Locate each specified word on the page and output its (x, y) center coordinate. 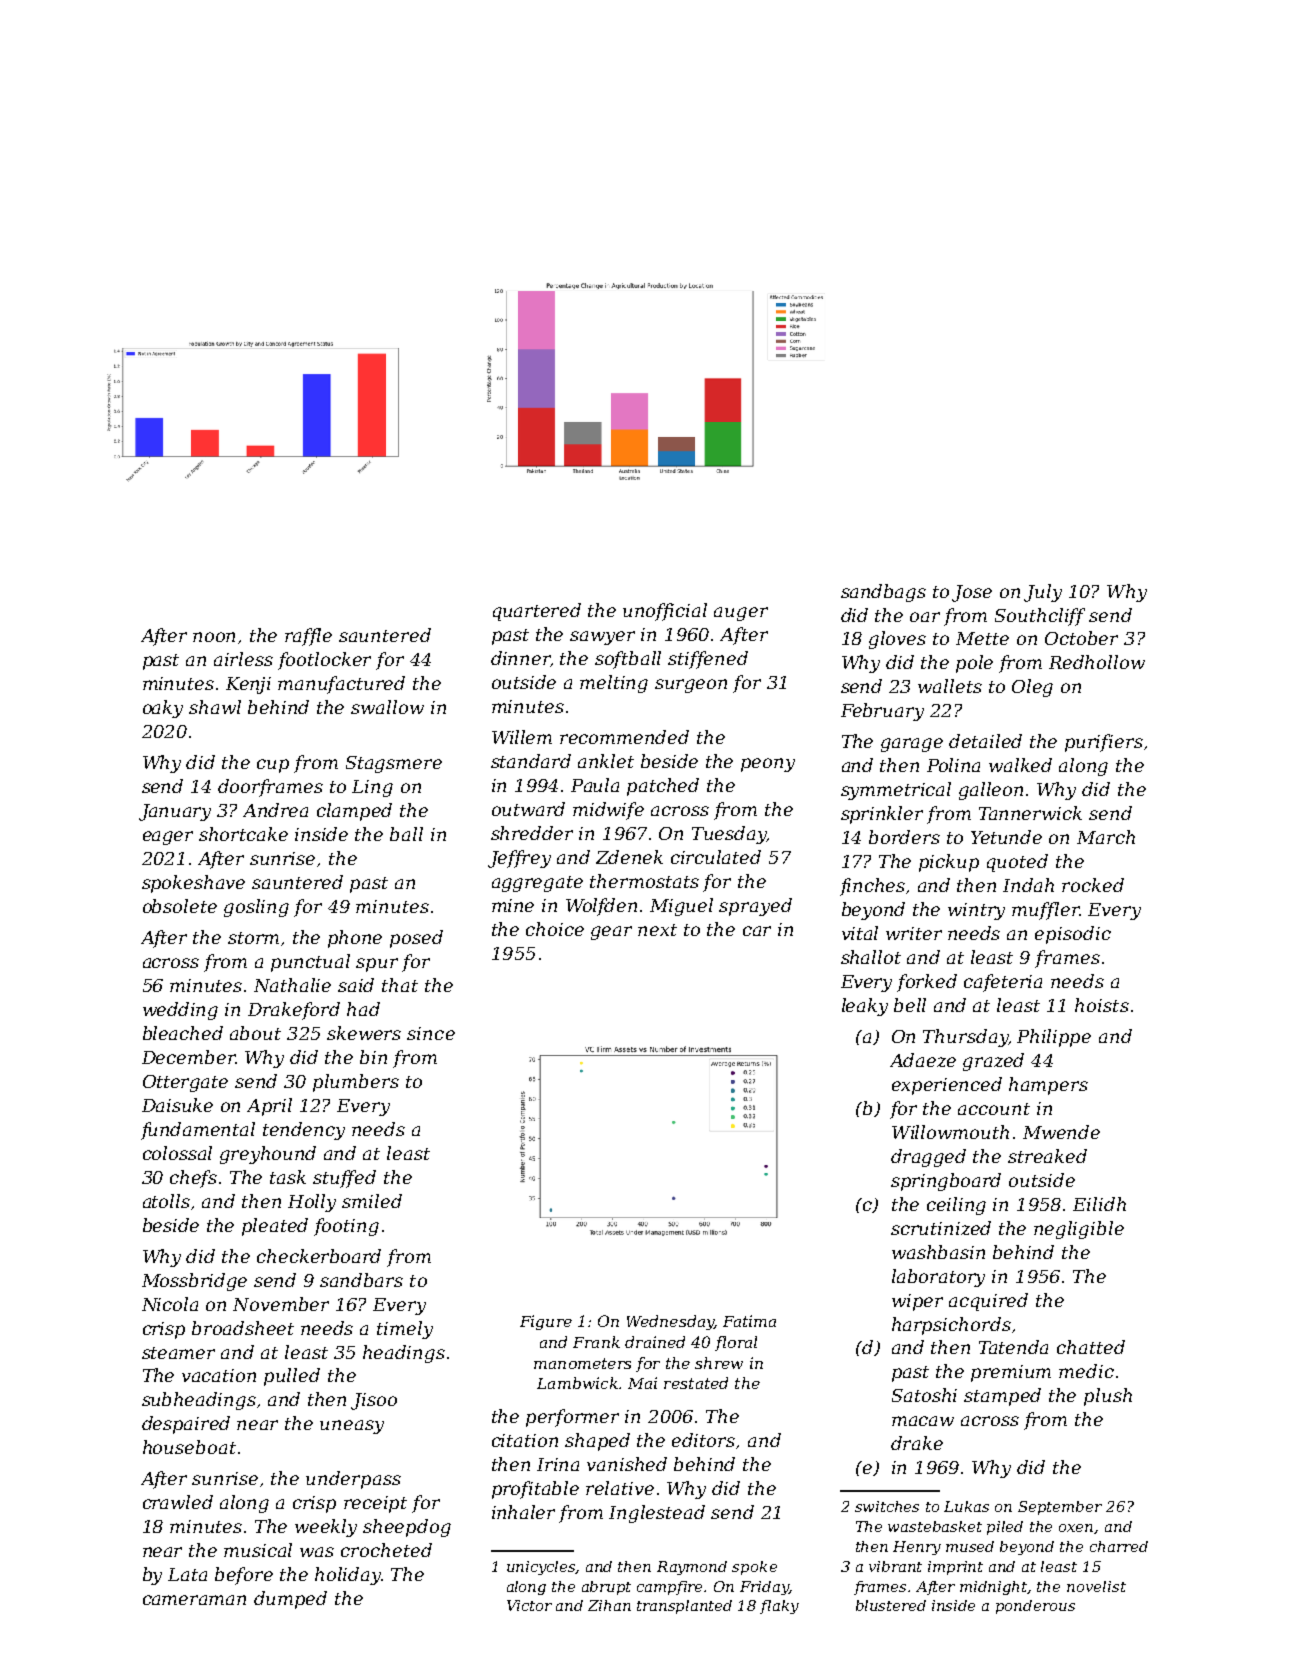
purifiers (1104, 743)
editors (703, 1440)
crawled (178, 1502)
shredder (532, 833)
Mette (982, 638)
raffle (308, 637)
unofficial (665, 612)
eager (168, 838)
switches (887, 1506)
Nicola (170, 1304)
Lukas (966, 1506)
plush (1108, 1397)
